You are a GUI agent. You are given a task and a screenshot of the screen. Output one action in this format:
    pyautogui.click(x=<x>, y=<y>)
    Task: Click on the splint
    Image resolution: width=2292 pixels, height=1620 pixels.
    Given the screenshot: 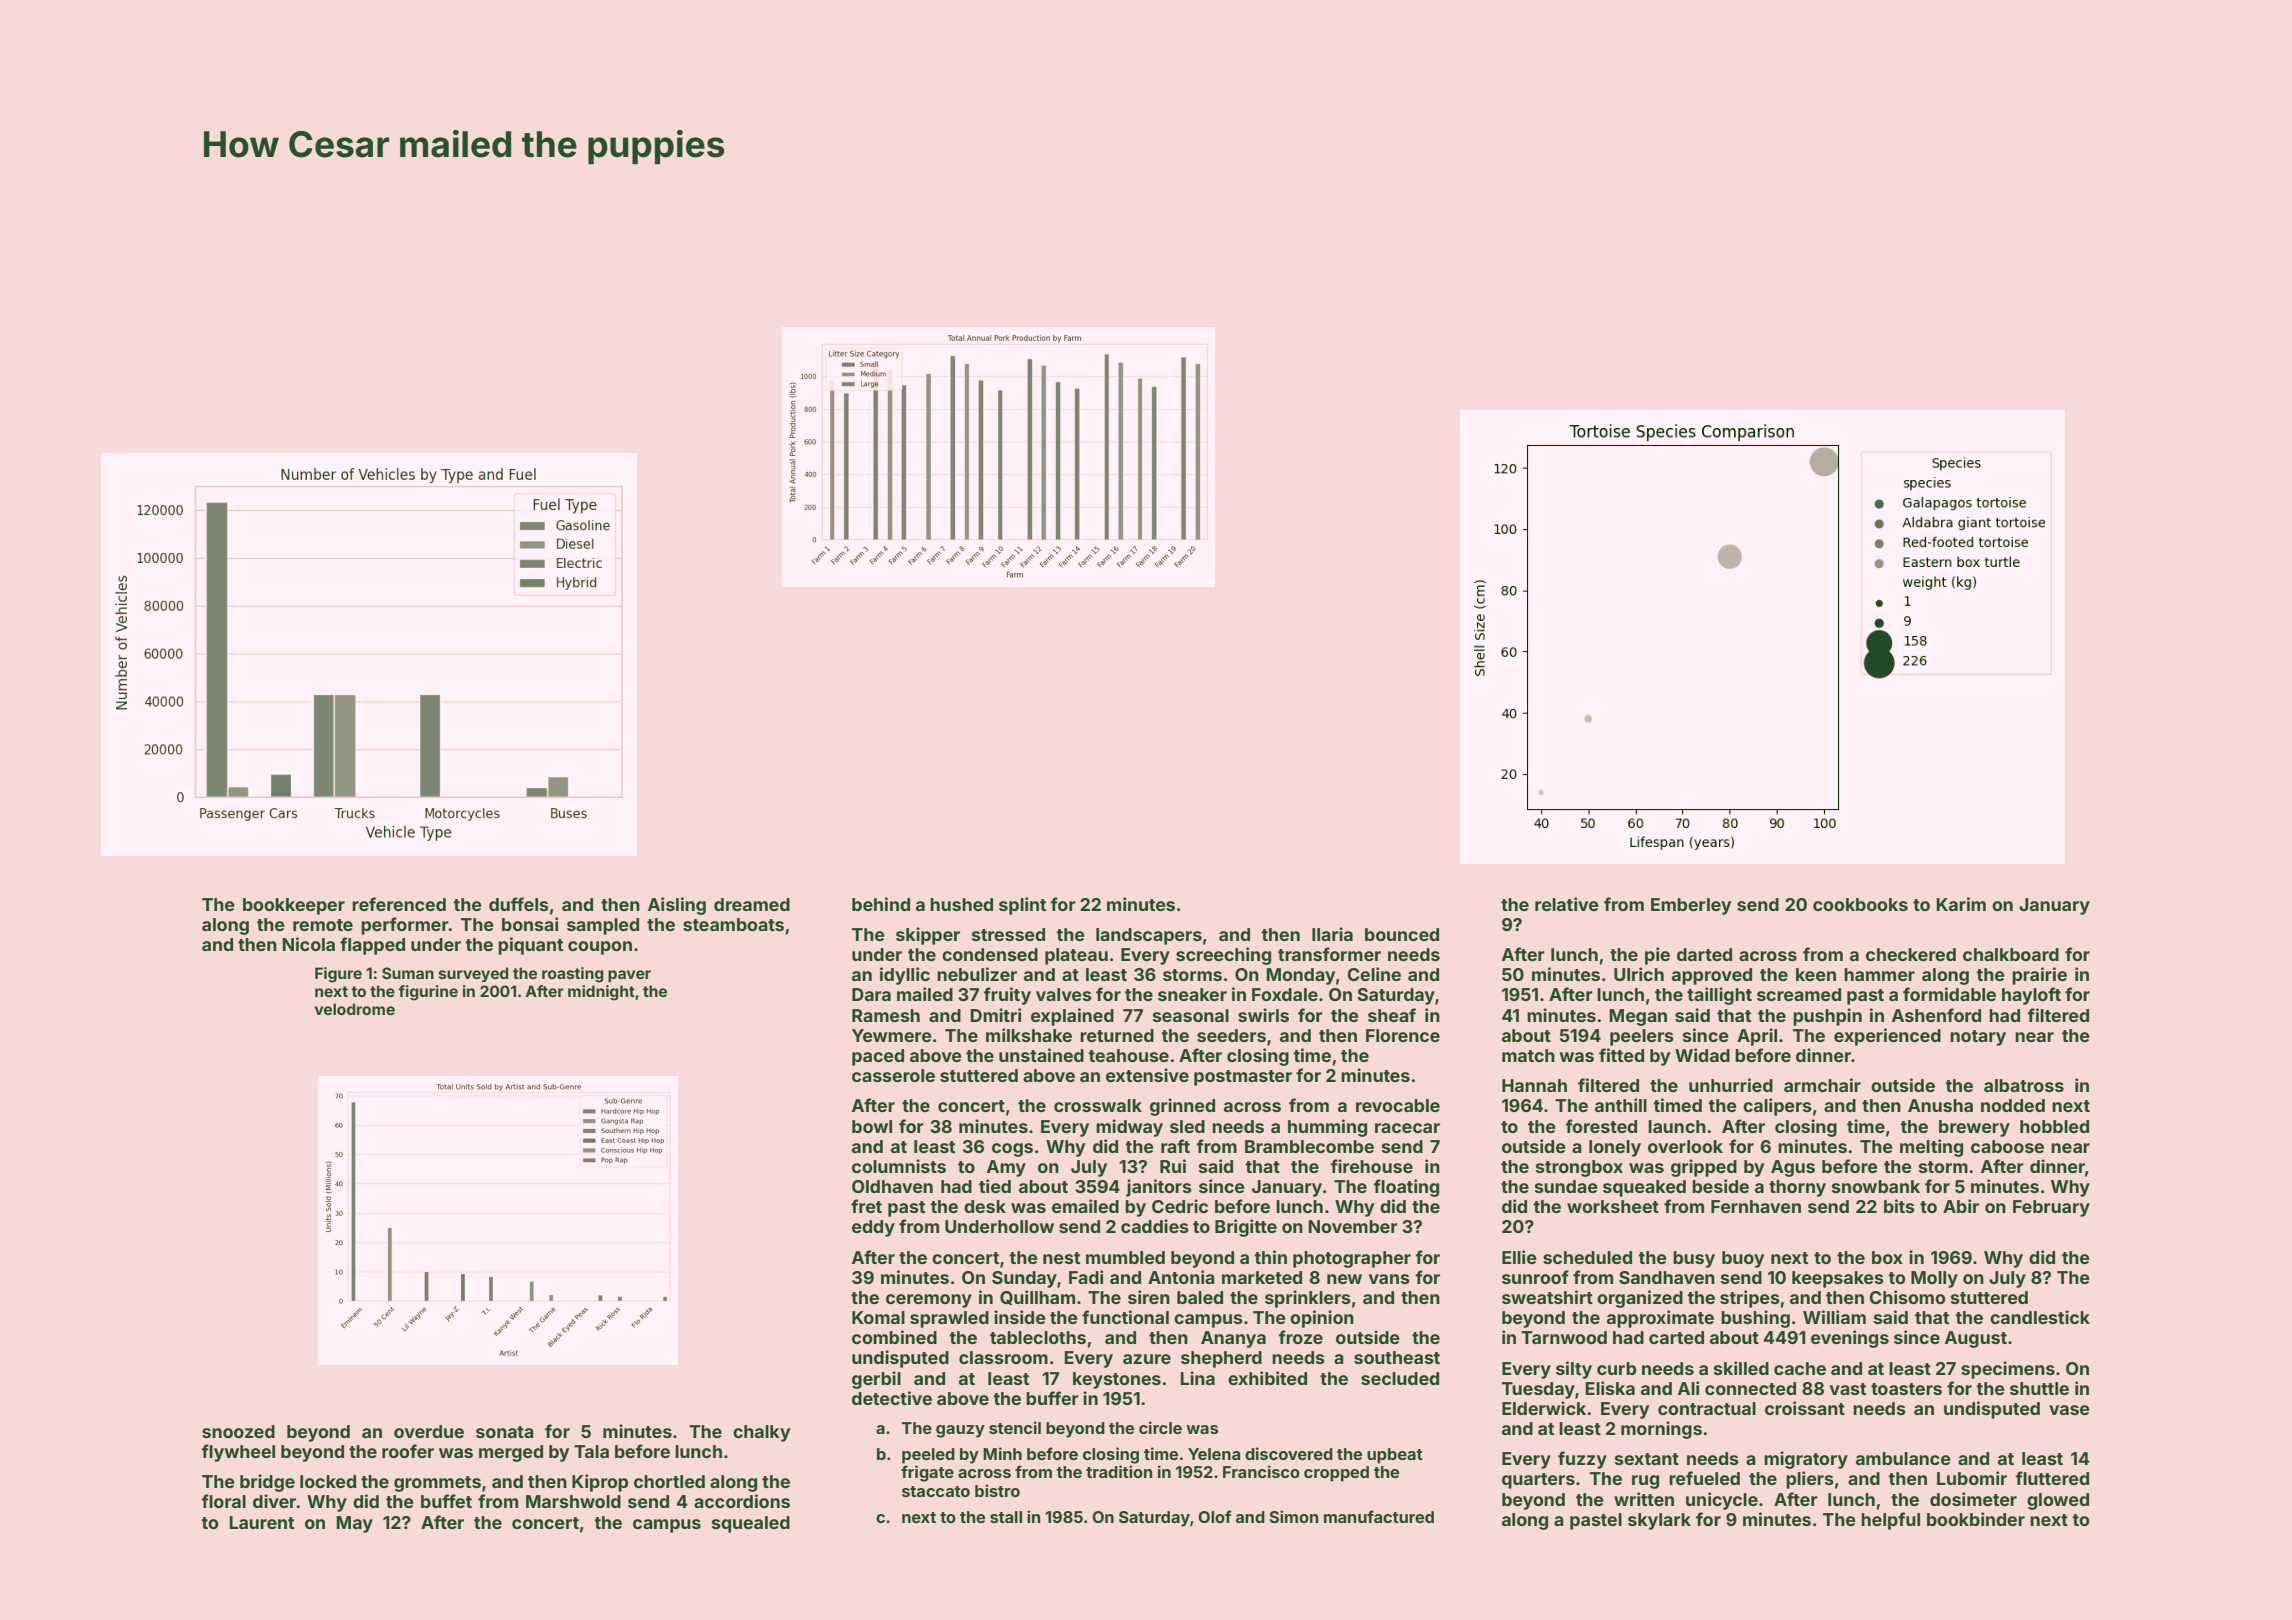 What is the action you would take?
    pyautogui.click(x=1022, y=906)
